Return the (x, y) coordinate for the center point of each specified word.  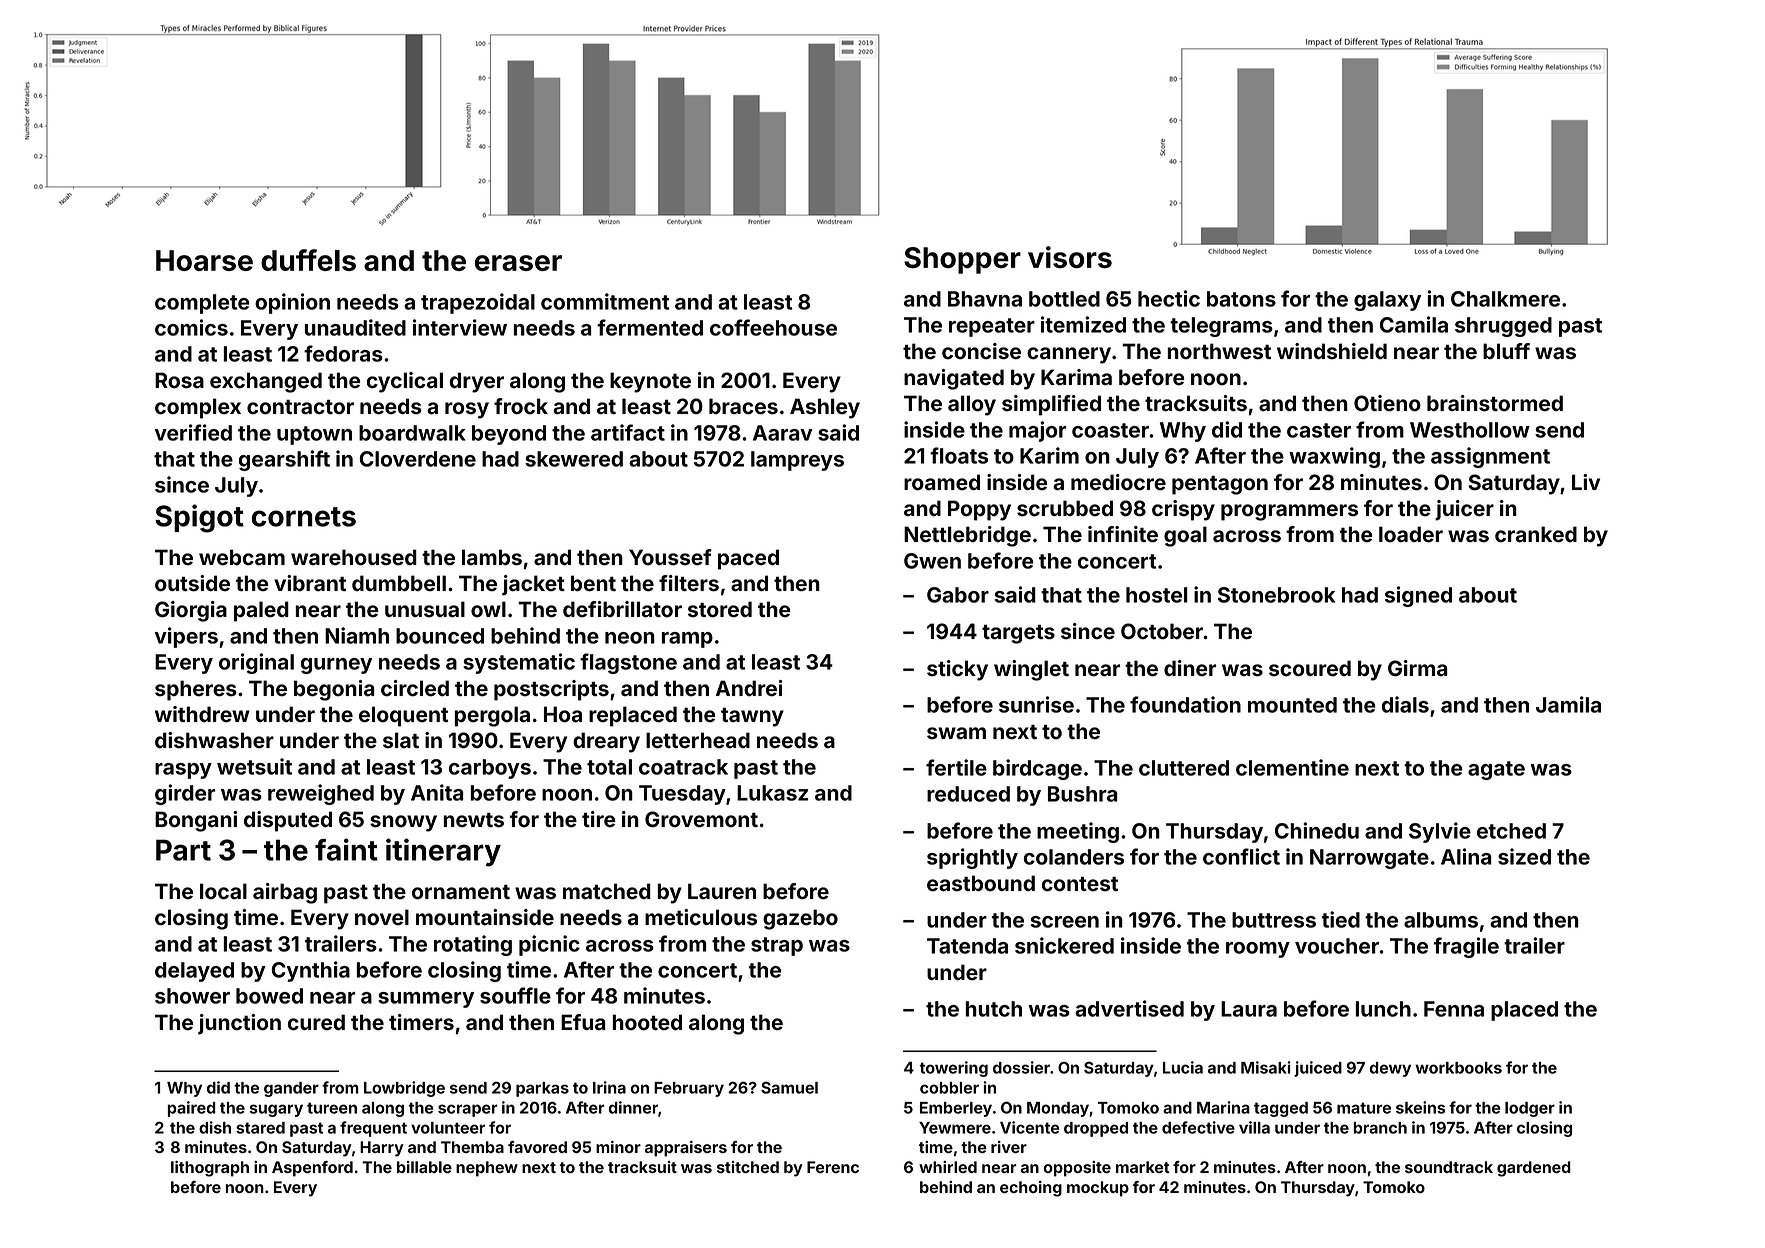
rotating (473, 945)
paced (748, 559)
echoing (1031, 1189)
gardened (1534, 1169)
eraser (518, 263)
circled (415, 688)
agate (1496, 770)
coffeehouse (773, 327)
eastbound (981, 883)
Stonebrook (1276, 595)
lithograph (210, 1169)
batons (1241, 299)
